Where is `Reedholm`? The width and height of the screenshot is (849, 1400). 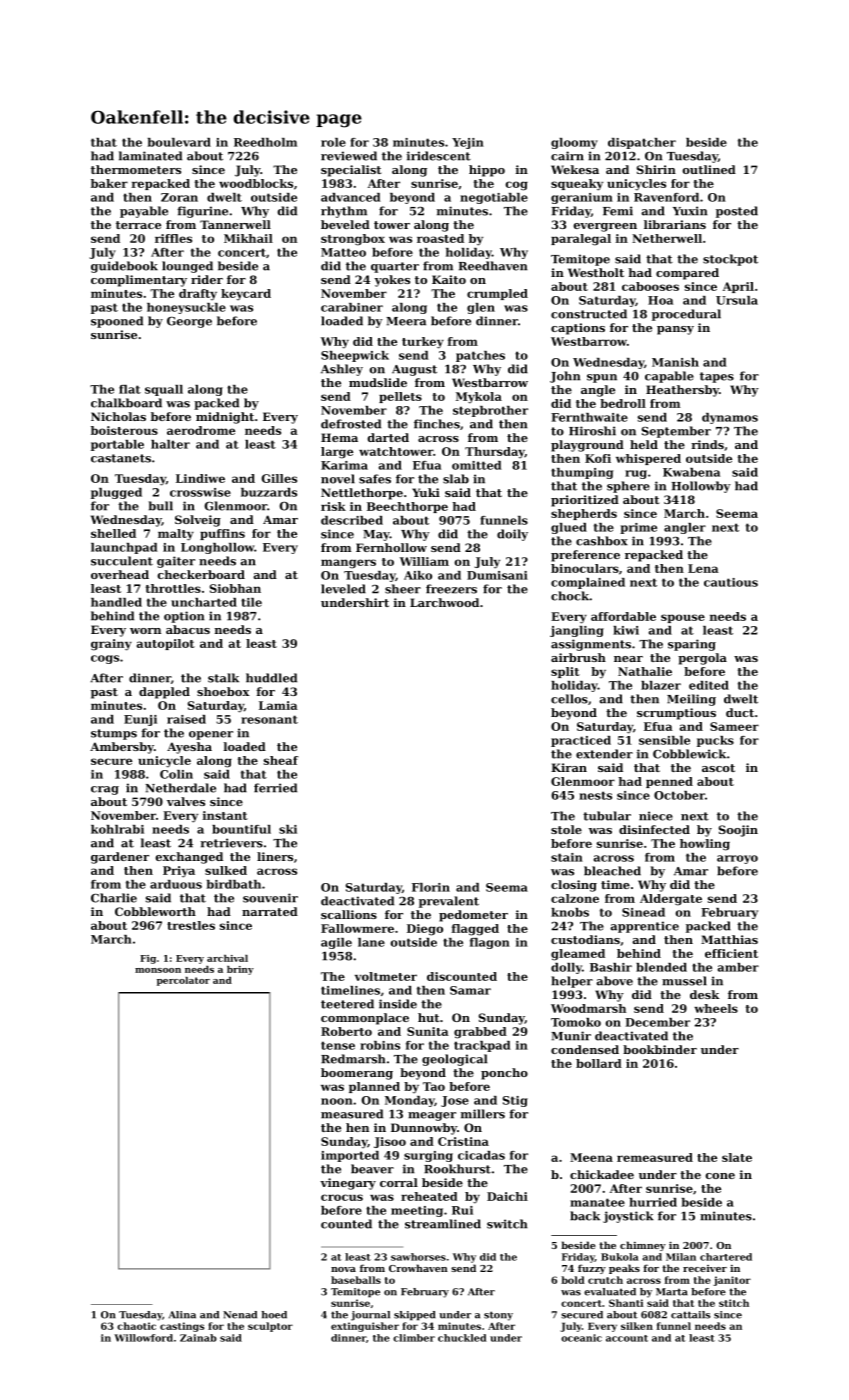
Reedholm is located at coordinates (265, 142).
